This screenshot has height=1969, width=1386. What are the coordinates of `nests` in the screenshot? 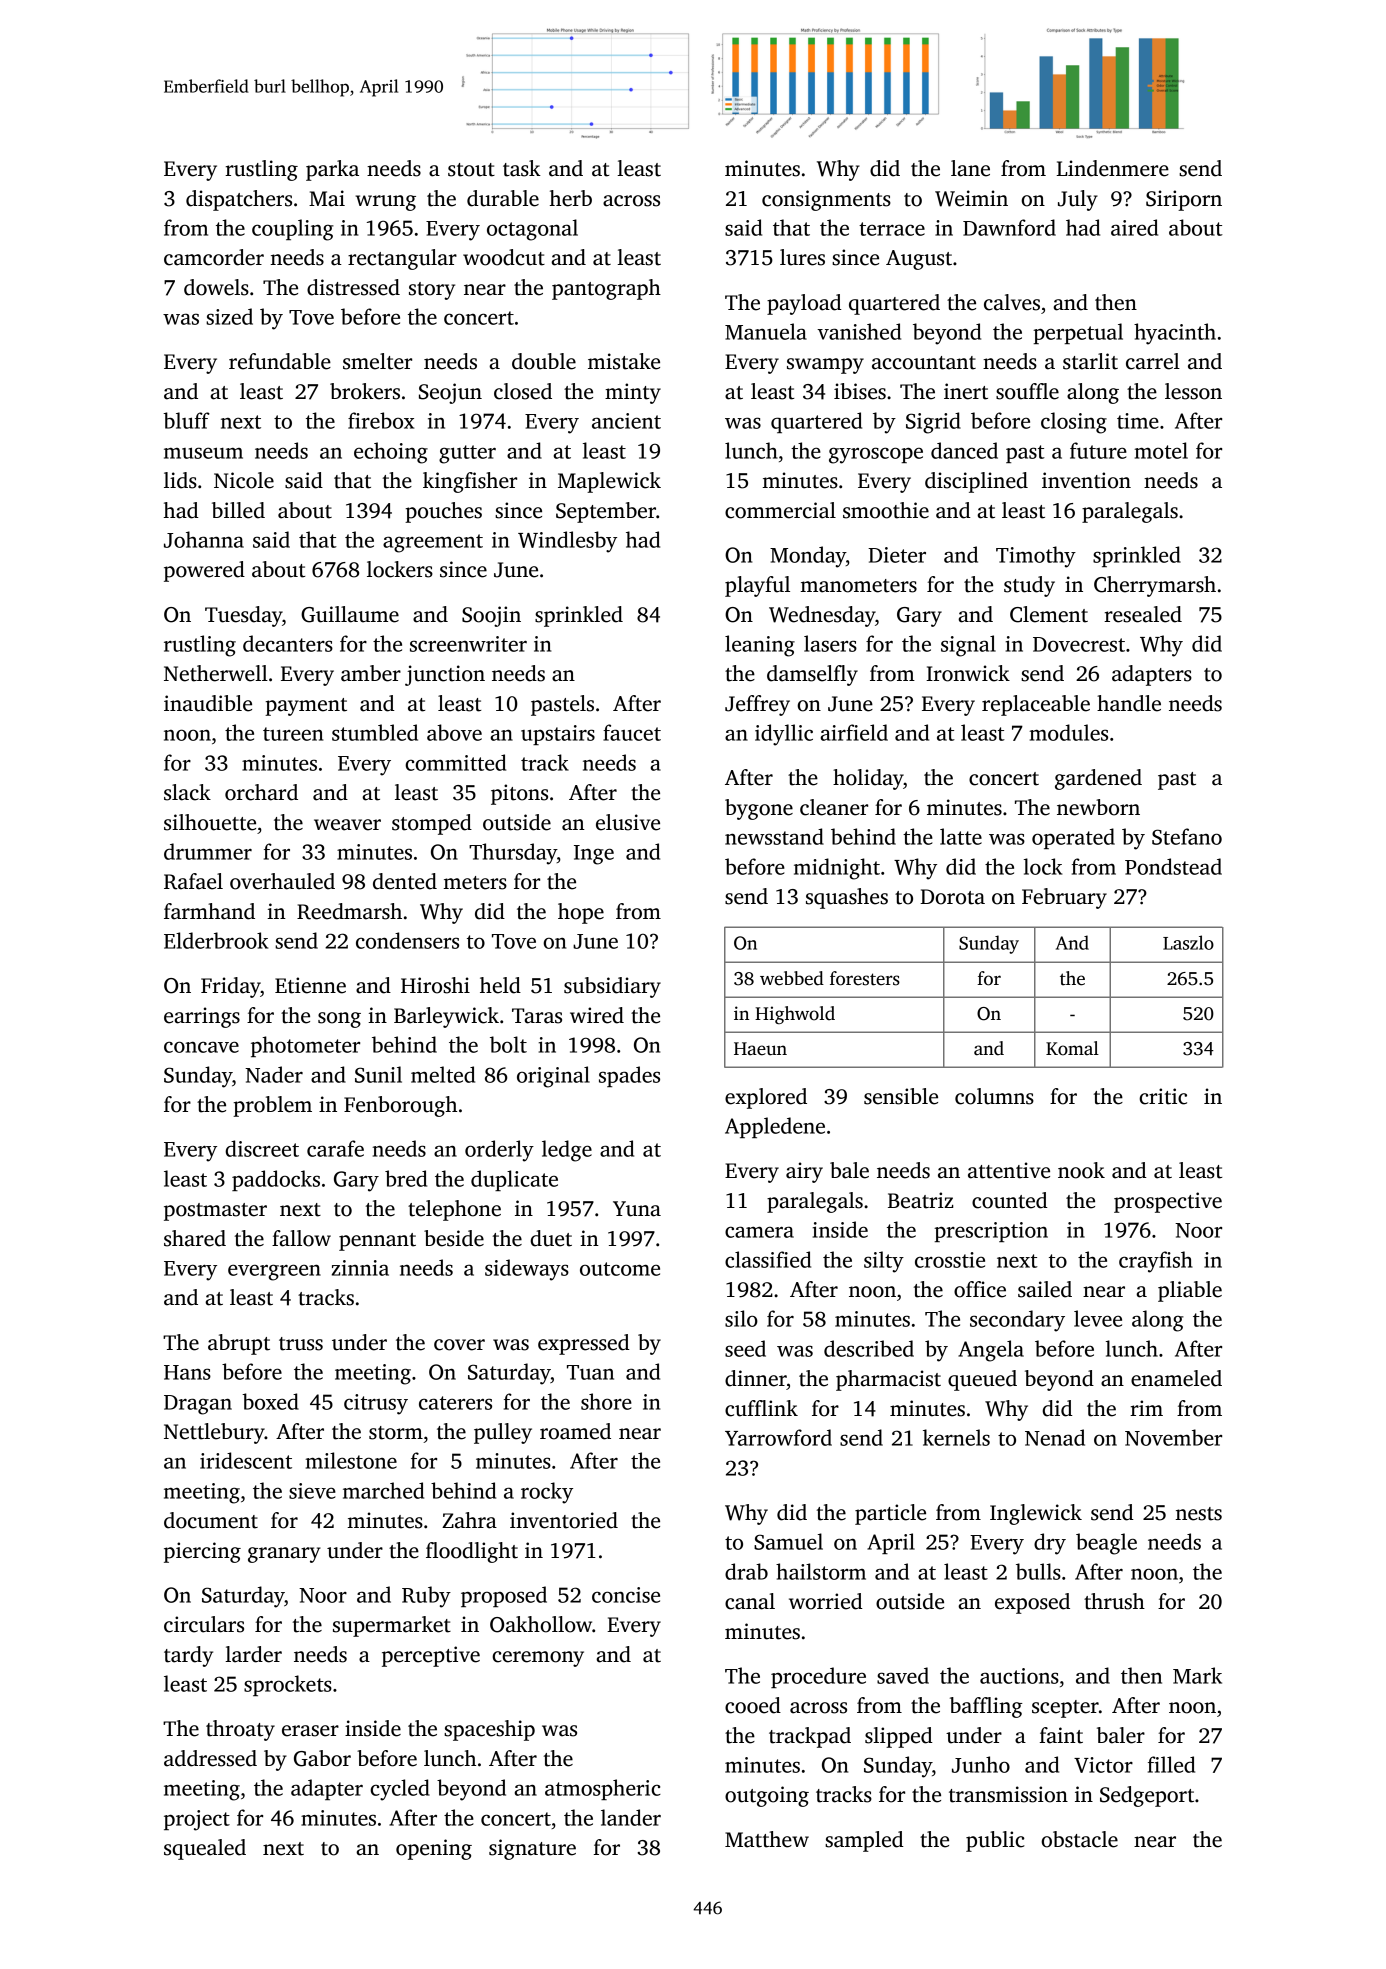 It's located at (1198, 1514).
